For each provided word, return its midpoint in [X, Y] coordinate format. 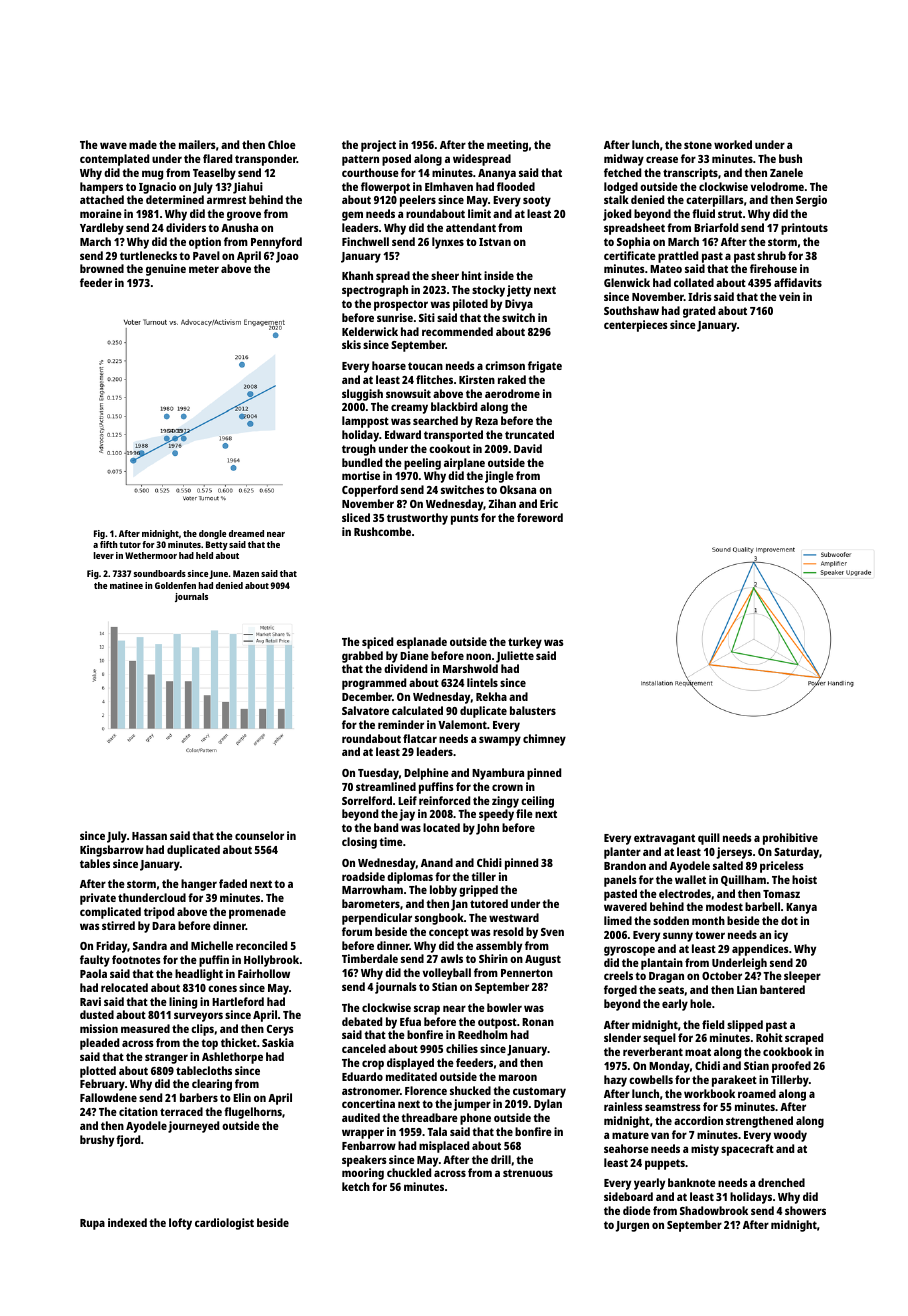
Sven [552, 932]
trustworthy [417, 519]
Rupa [92, 1224]
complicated [110, 913]
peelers [418, 201]
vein [789, 296]
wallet [690, 879]
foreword [540, 517]
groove [244, 216]
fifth [109, 544]
